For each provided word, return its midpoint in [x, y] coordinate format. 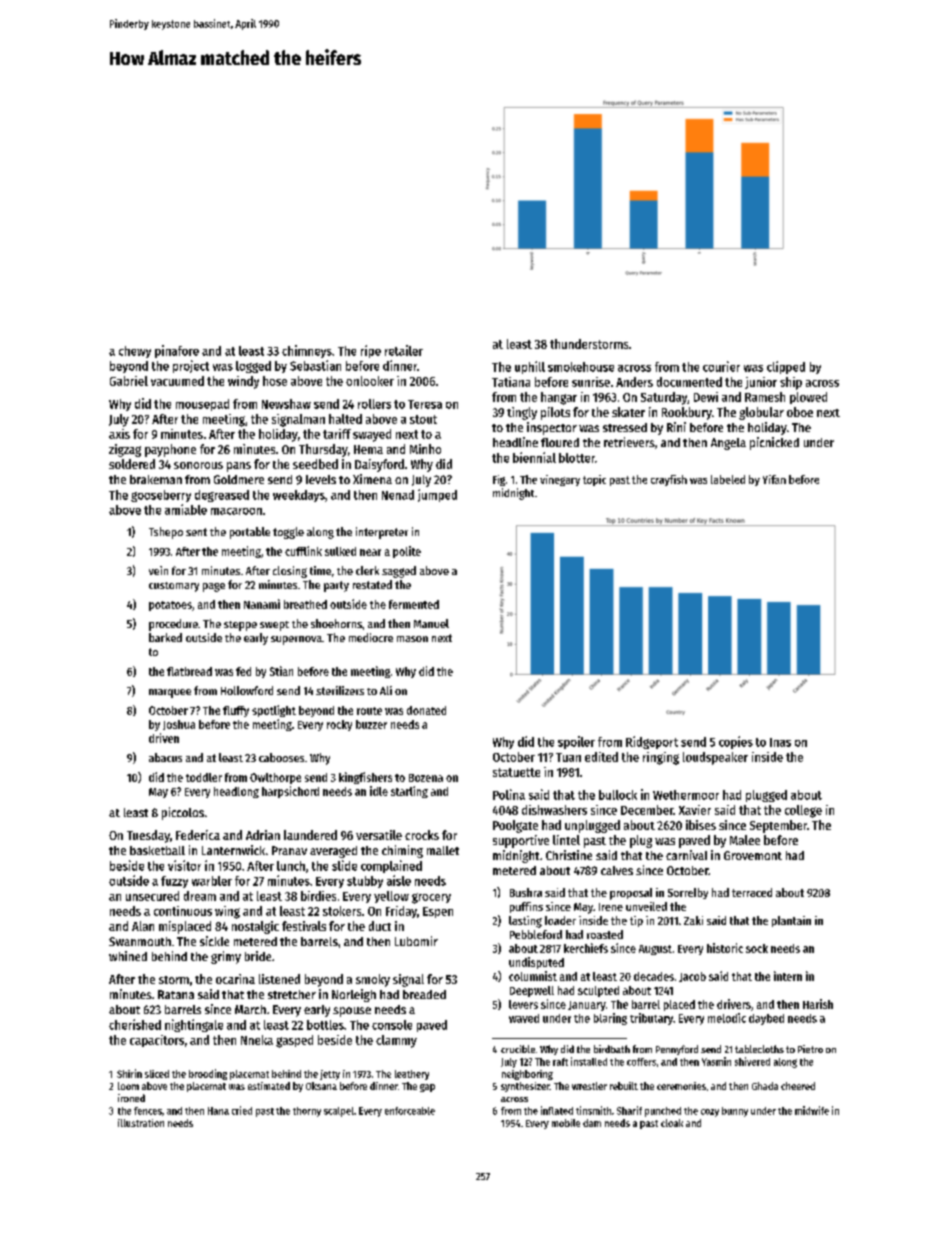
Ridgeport [652, 742]
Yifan [774, 479]
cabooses [281, 757]
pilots [555, 413]
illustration [141, 1123]
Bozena [426, 778]
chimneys [307, 351]
